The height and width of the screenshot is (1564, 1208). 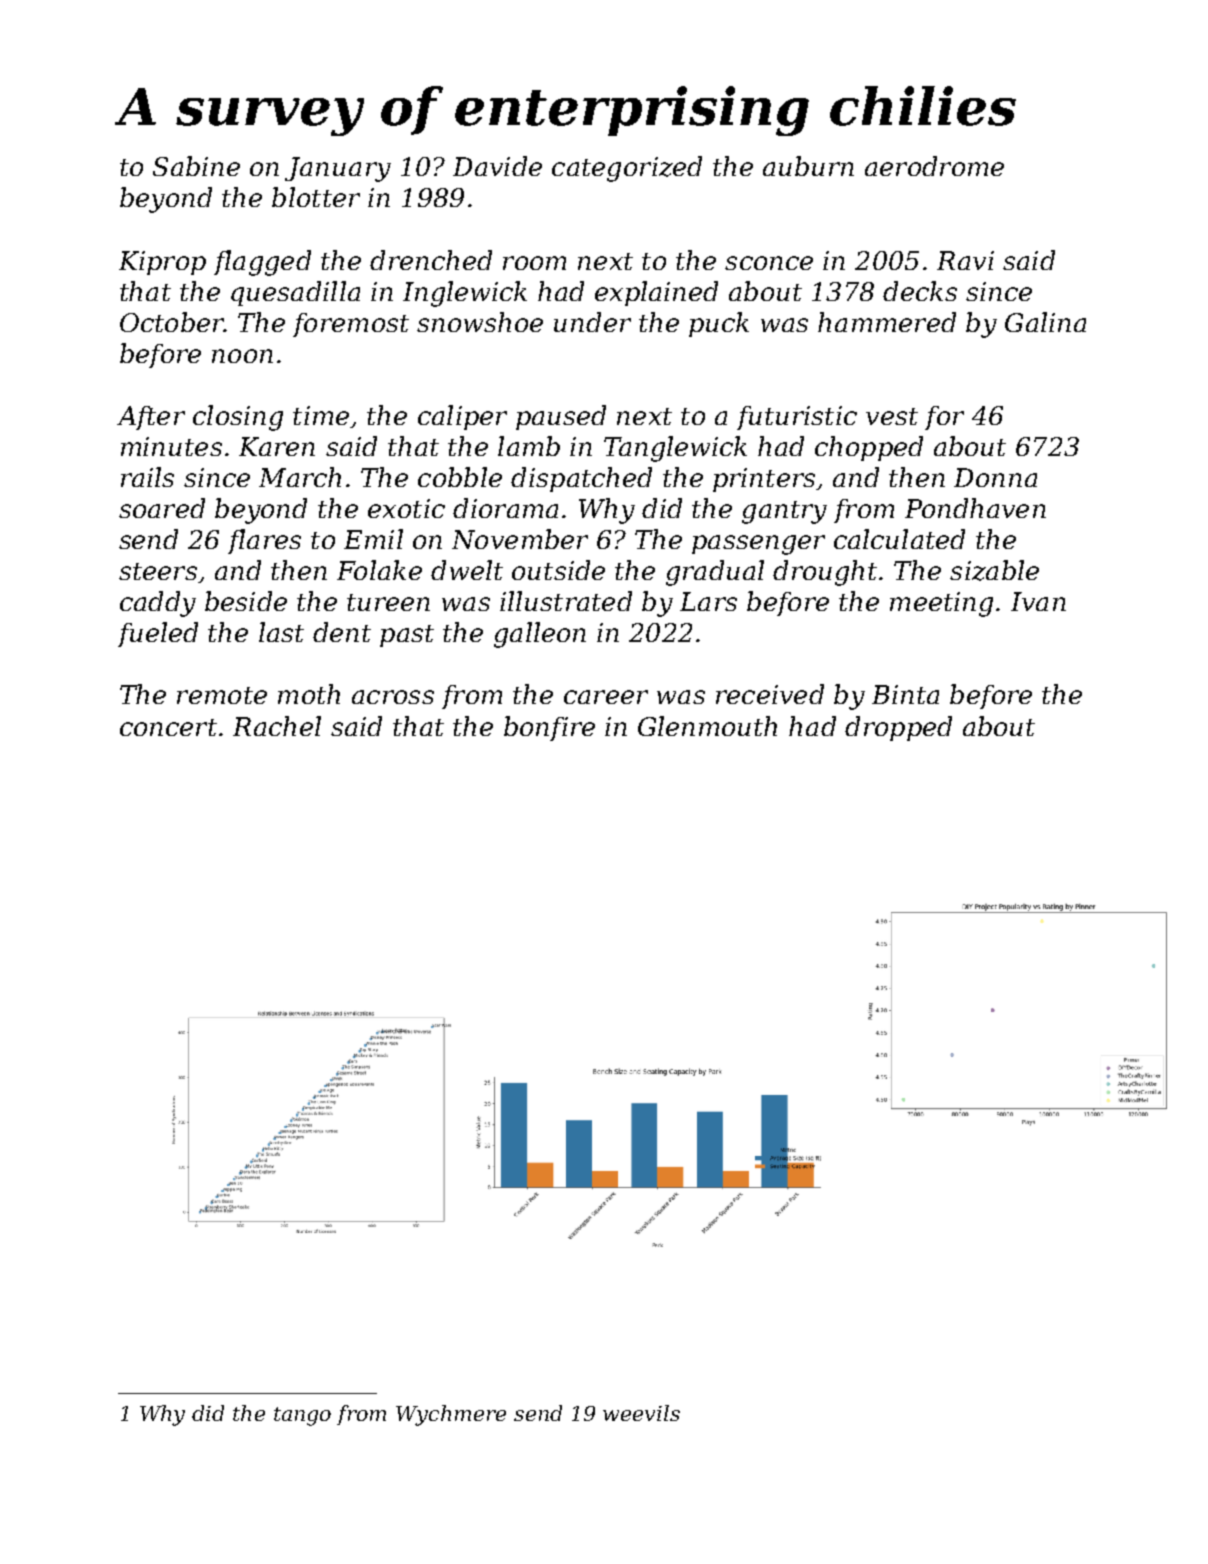 I want to click on gradual, so click(x=715, y=573).
